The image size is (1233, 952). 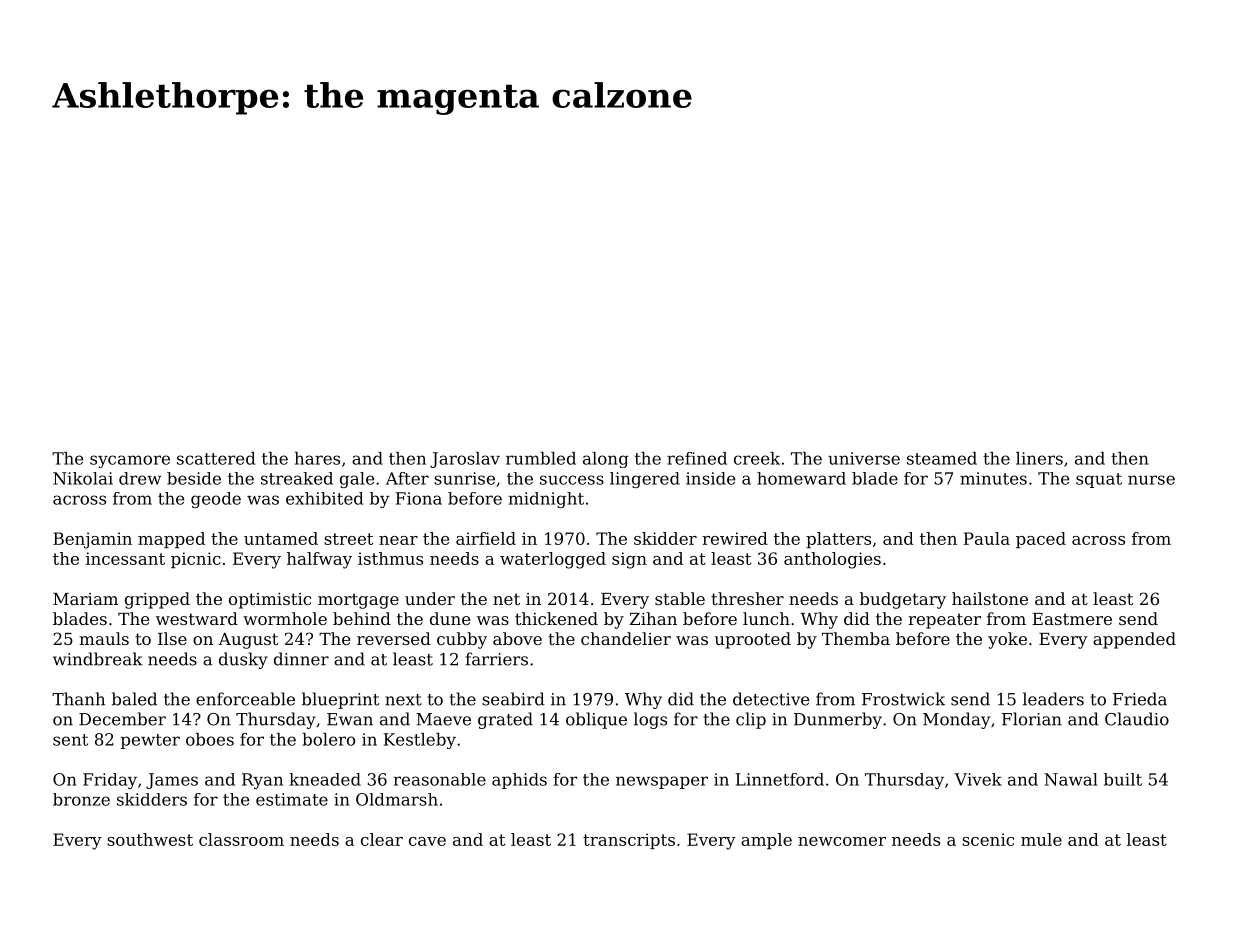 What do you see at coordinates (382, 839) in the page?
I see `clear` at bounding box center [382, 839].
